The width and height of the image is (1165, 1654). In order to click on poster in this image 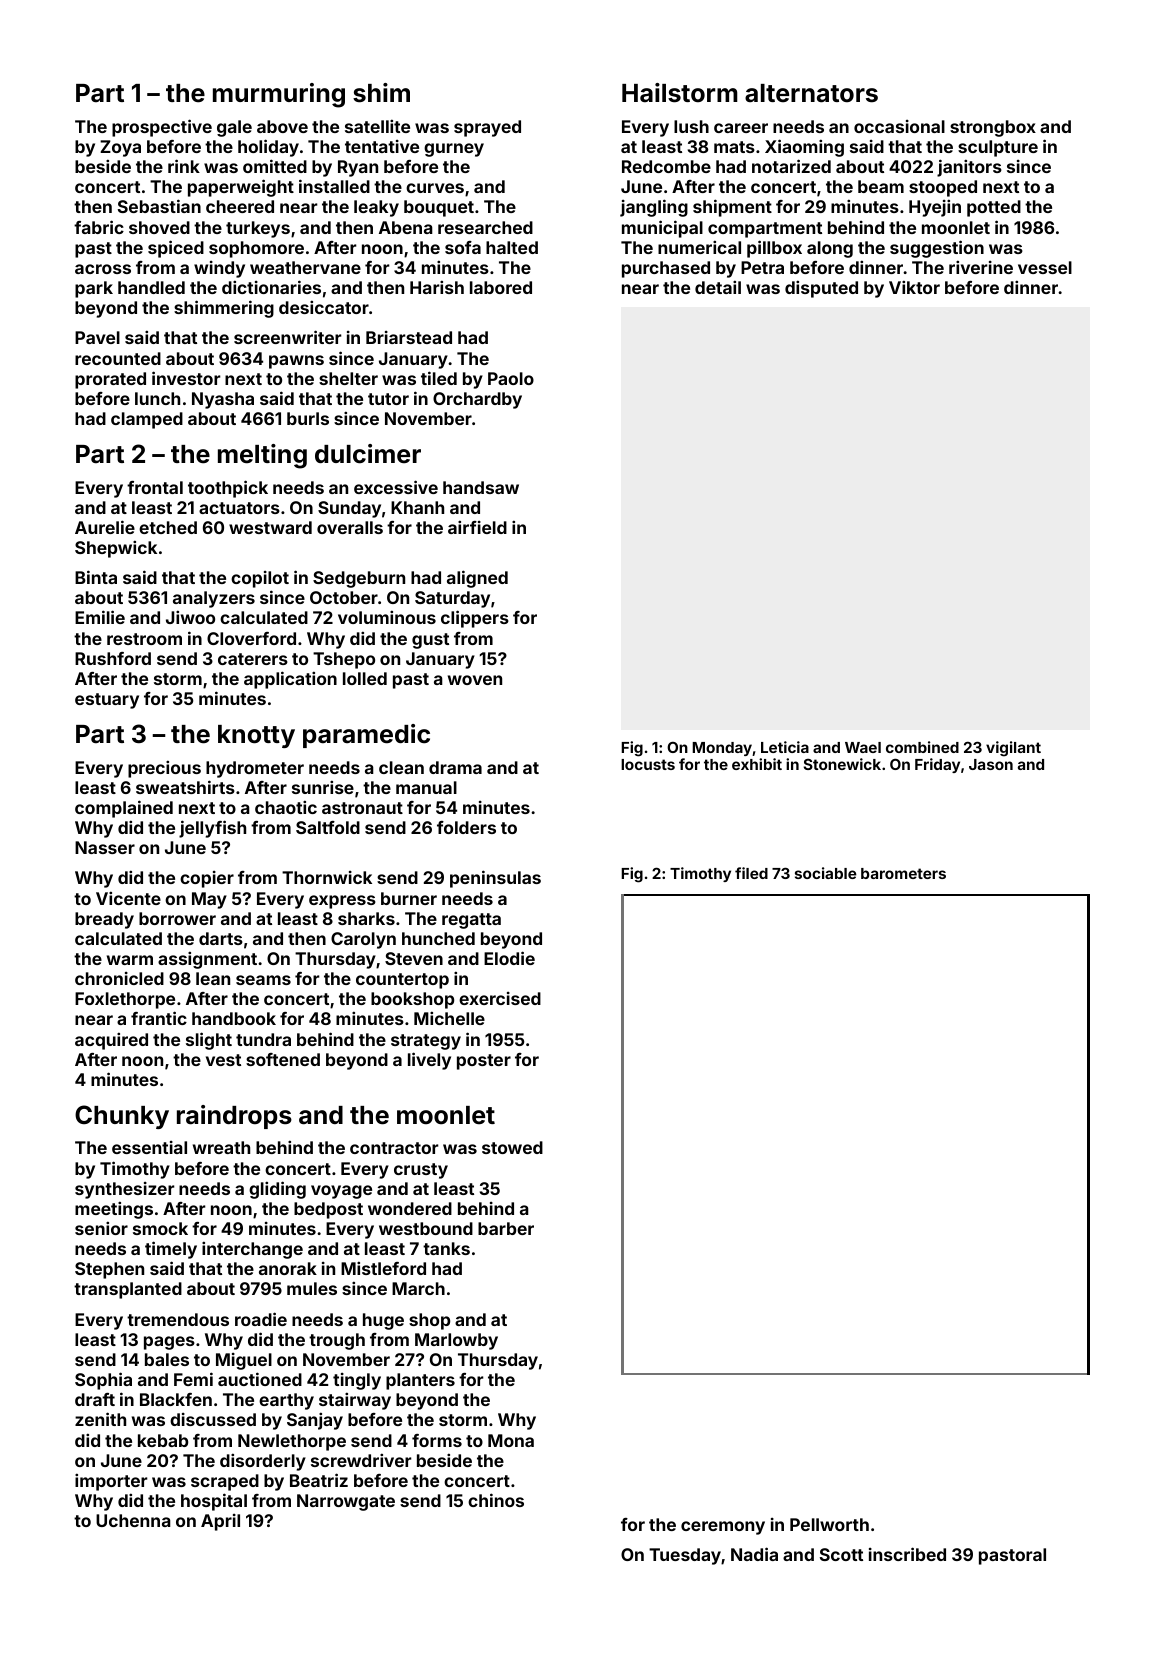, I will do `click(484, 1062)`.
